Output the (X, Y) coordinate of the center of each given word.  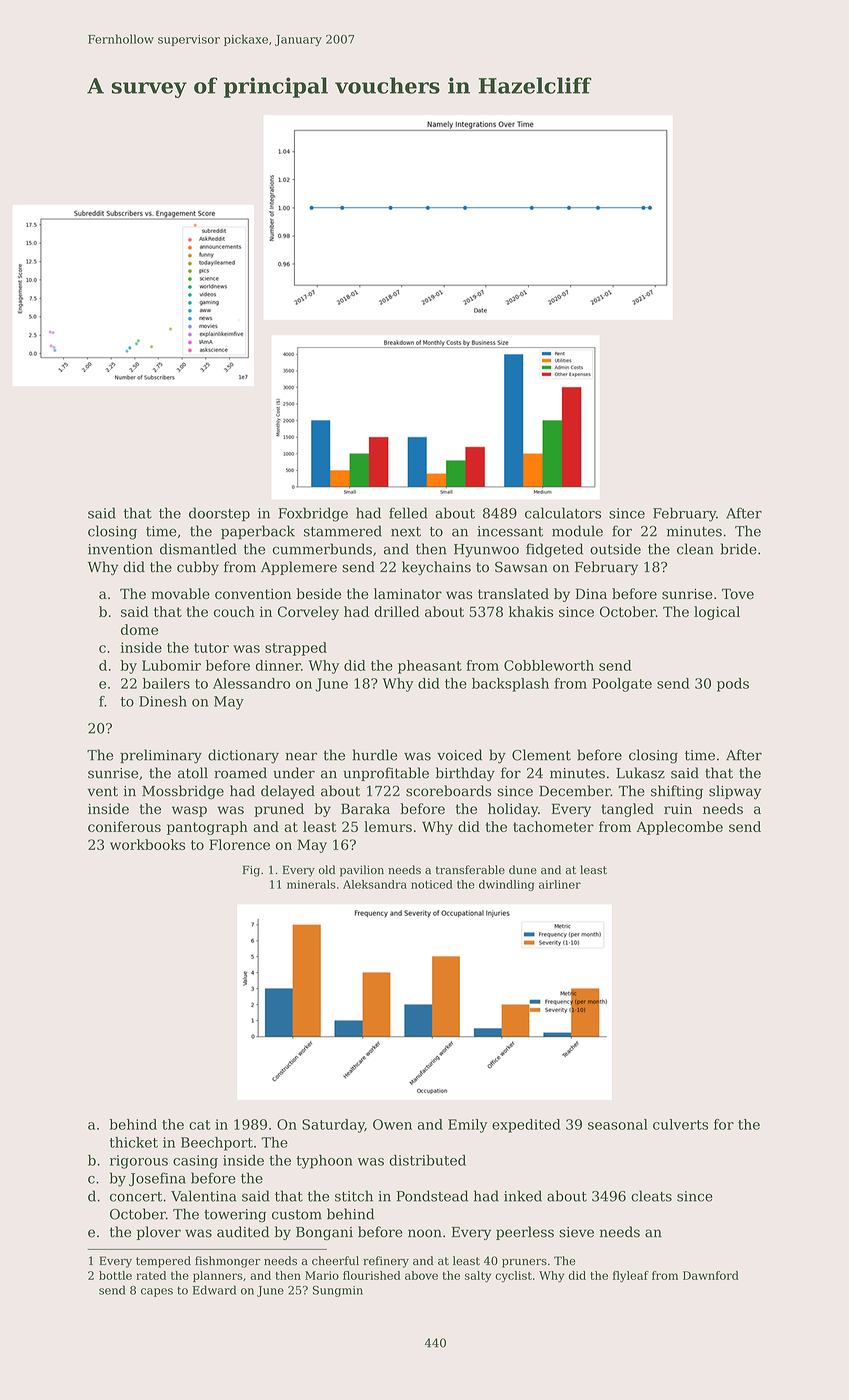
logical (717, 613)
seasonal (618, 1124)
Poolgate (622, 685)
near (301, 756)
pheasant (430, 667)
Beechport (217, 1144)
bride (738, 549)
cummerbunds (322, 549)
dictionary (243, 756)
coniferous (124, 826)
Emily (468, 1126)
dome (139, 629)
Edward (214, 1290)
